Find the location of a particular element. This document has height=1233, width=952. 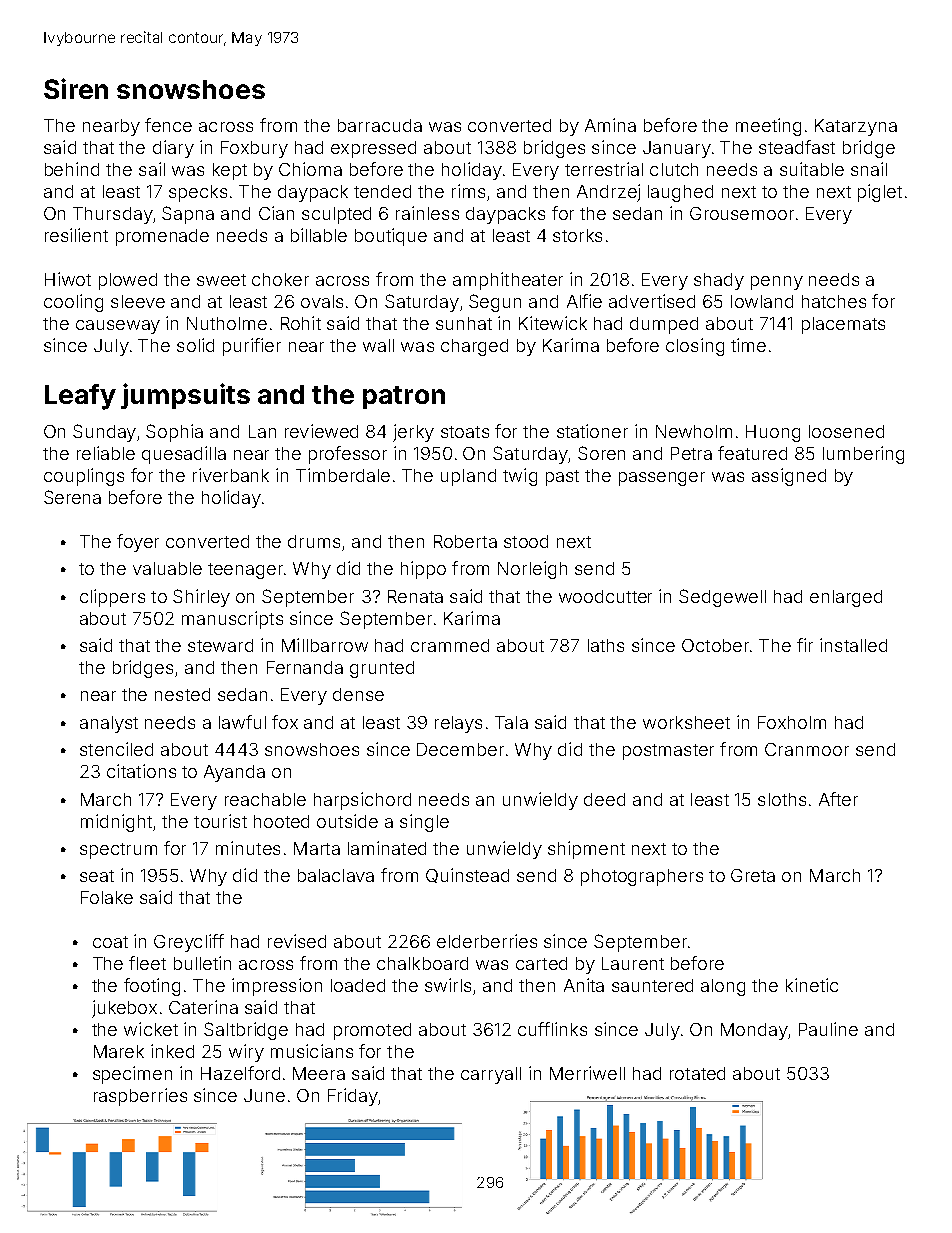

After is located at coordinates (838, 799).
